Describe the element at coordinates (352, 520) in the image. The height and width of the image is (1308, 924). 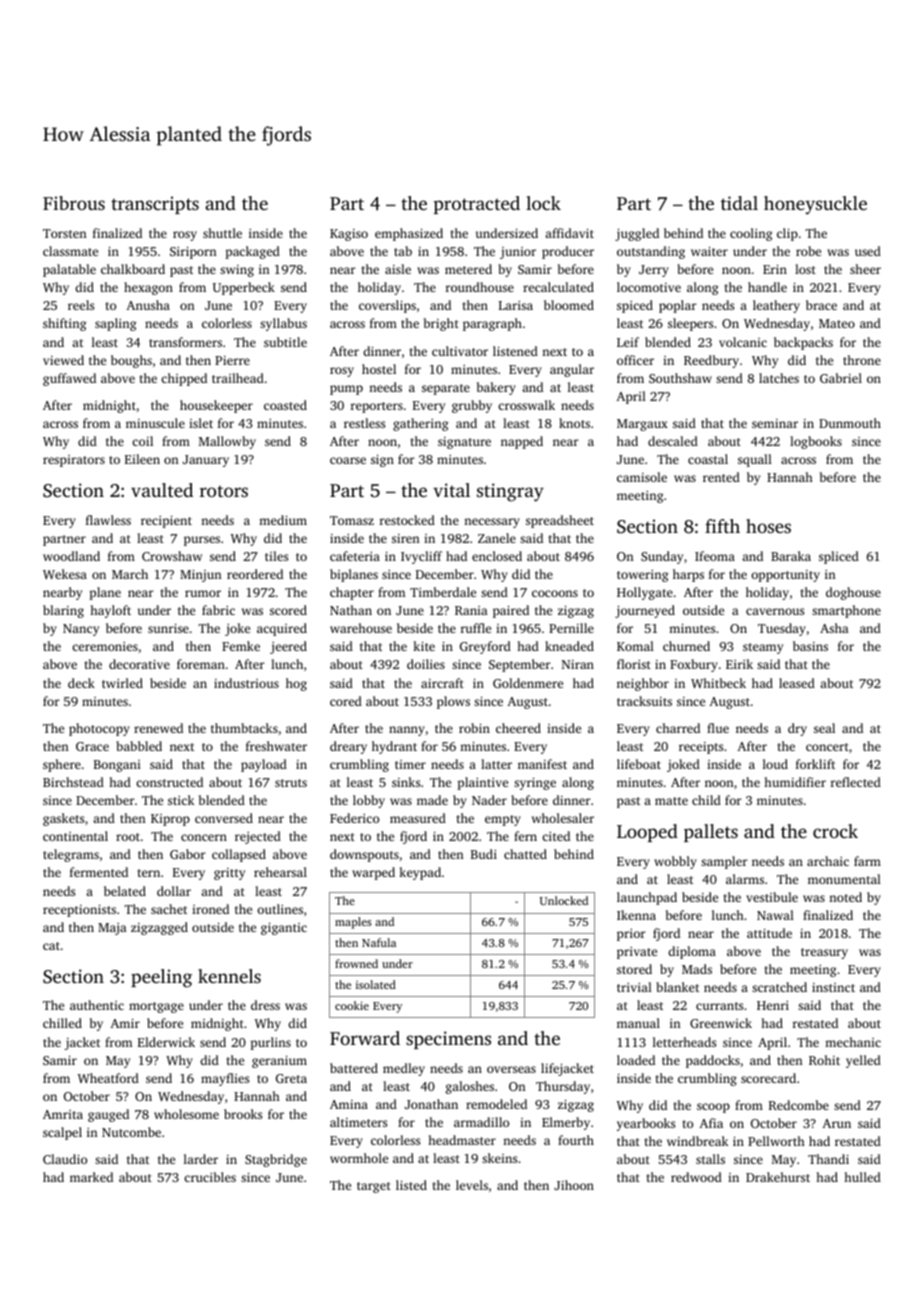
I see `Tomasz` at that location.
